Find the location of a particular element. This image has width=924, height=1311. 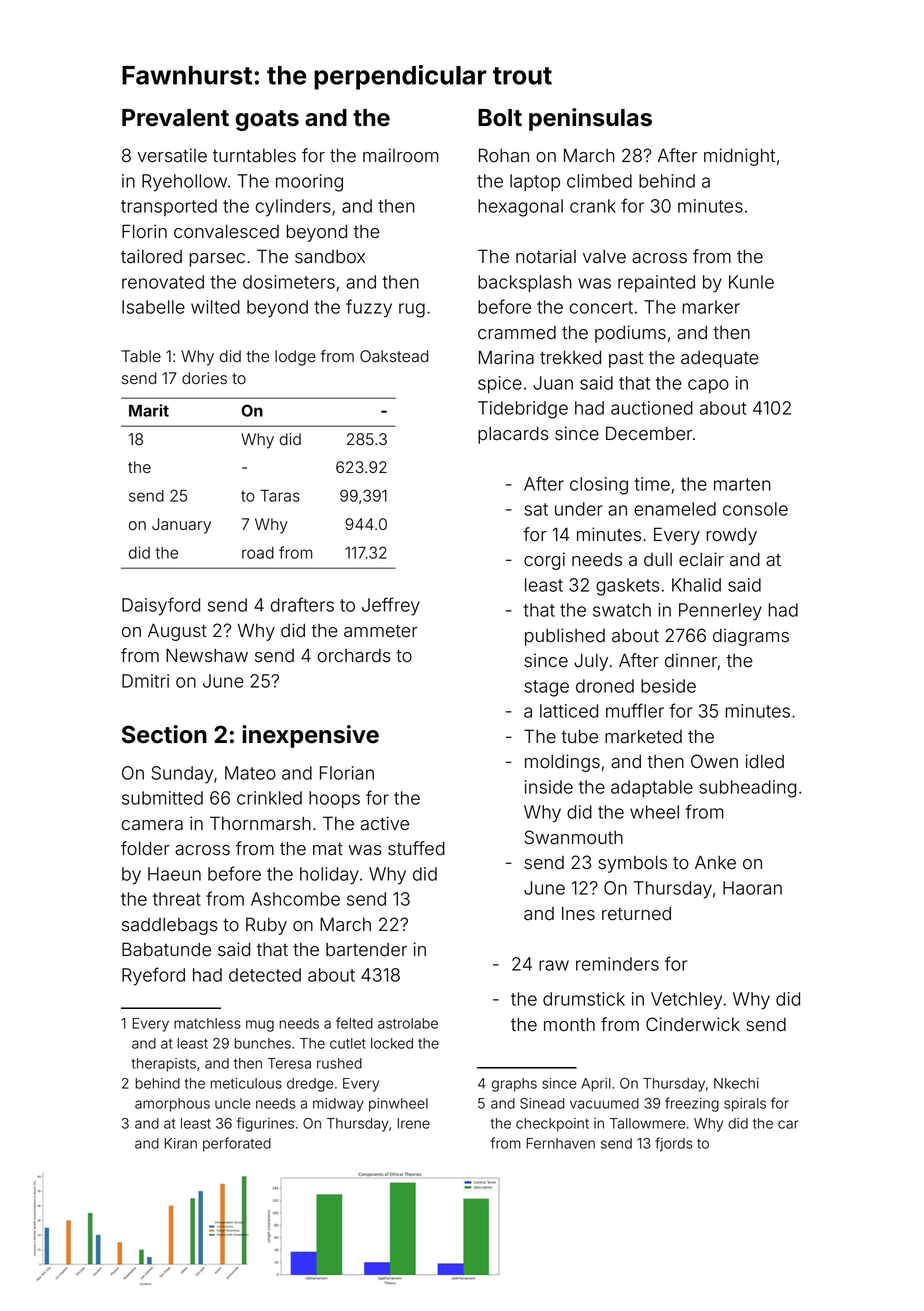

Cinderwick is located at coordinates (693, 1024).
